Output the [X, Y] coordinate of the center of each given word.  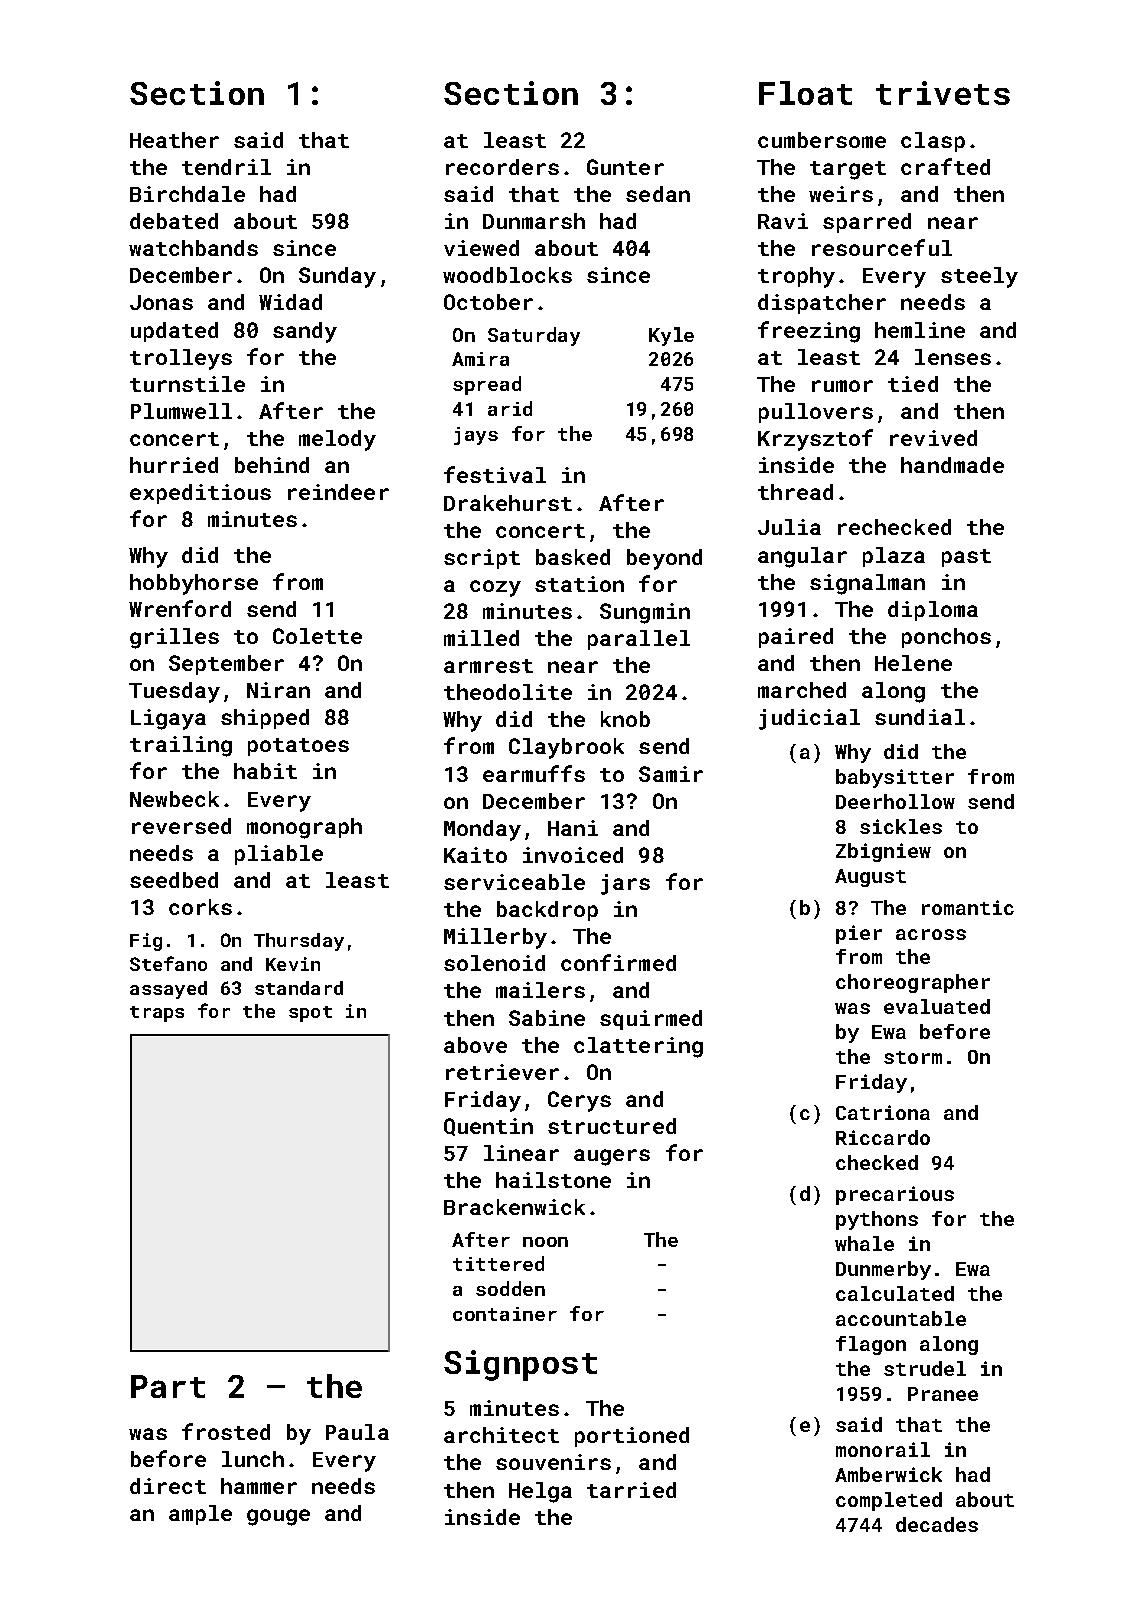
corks [200, 907]
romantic [968, 907]
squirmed [651, 1020]
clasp [933, 142]
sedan [658, 194]
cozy [495, 588]
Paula [357, 1432]
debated [174, 221]
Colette [317, 636]
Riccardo [883, 1137]
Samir [671, 774]
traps [157, 1014]
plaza [894, 557]
